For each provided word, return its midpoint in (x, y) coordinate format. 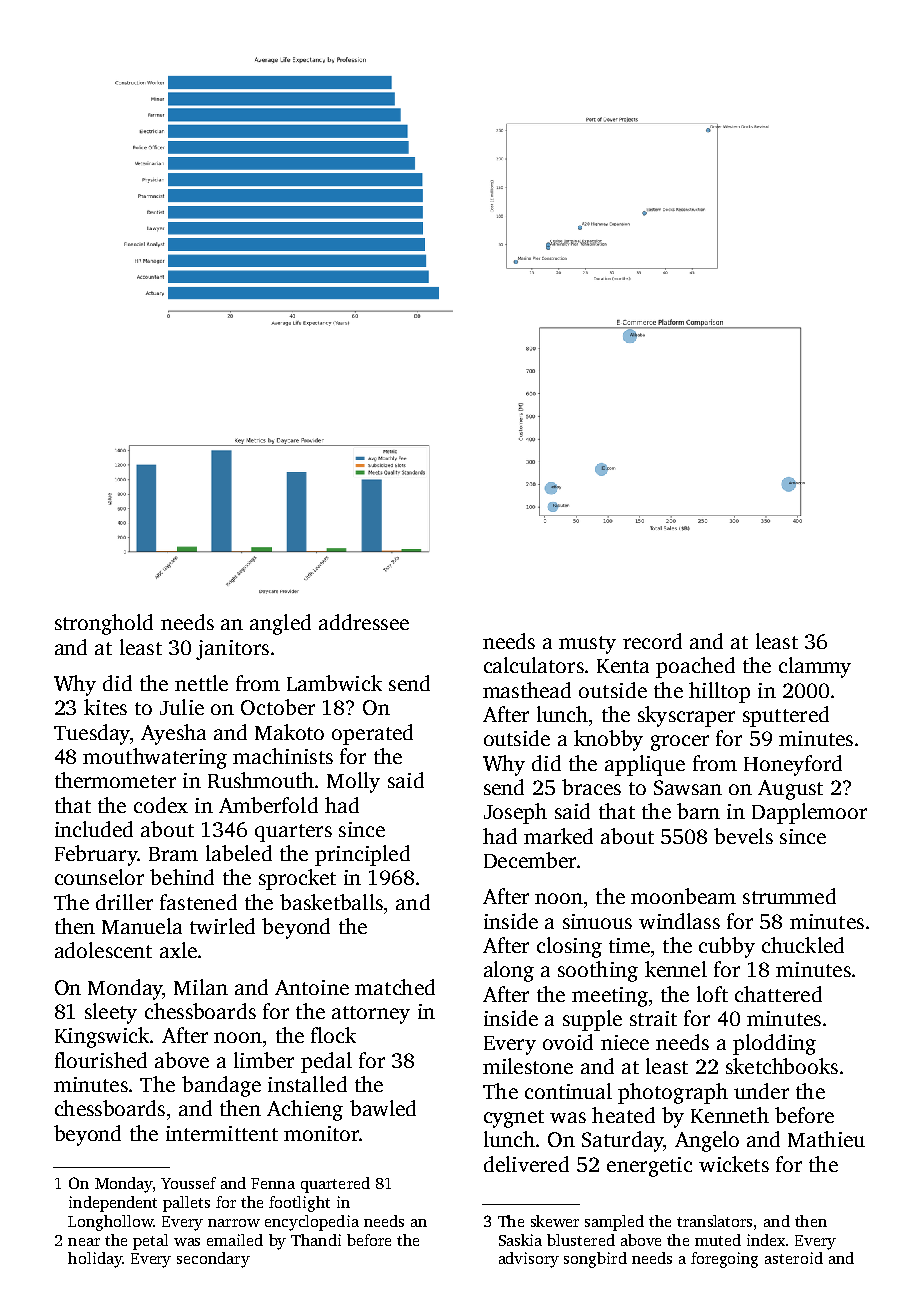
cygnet (514, 1119)
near (84, 1242)
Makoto (289, 732)
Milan (201, 987)
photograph (673, 1093)
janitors (232, 650)
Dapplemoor (809, 813)
